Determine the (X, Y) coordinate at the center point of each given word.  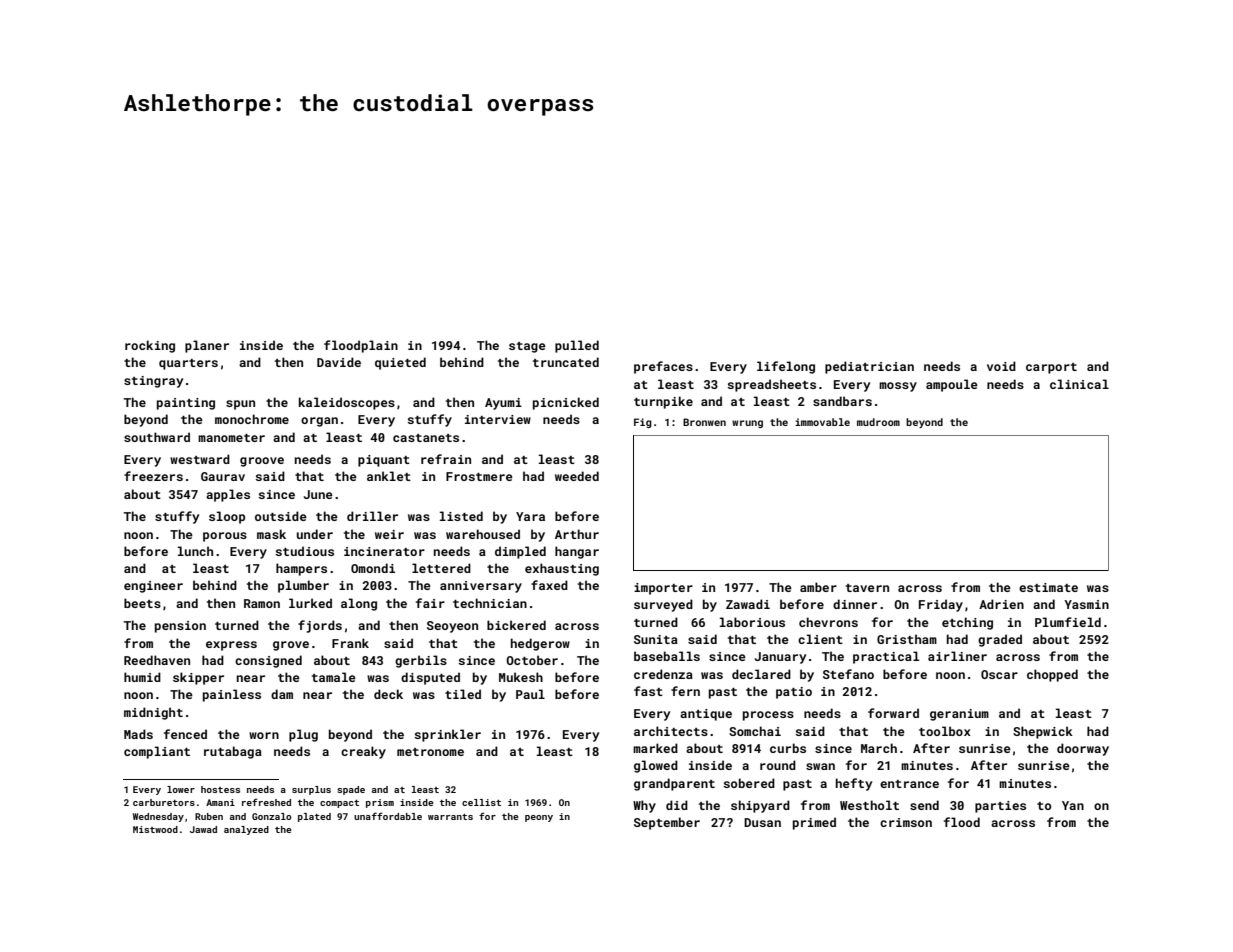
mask (271, 534)
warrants (450, 817)
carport (1051, 368)
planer (207, 346)
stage (527, 347)
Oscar (999, 674)
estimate (1048, 587)
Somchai (755, 731)
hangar (577, 552)
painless (232, 695)
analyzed (246, 830)
